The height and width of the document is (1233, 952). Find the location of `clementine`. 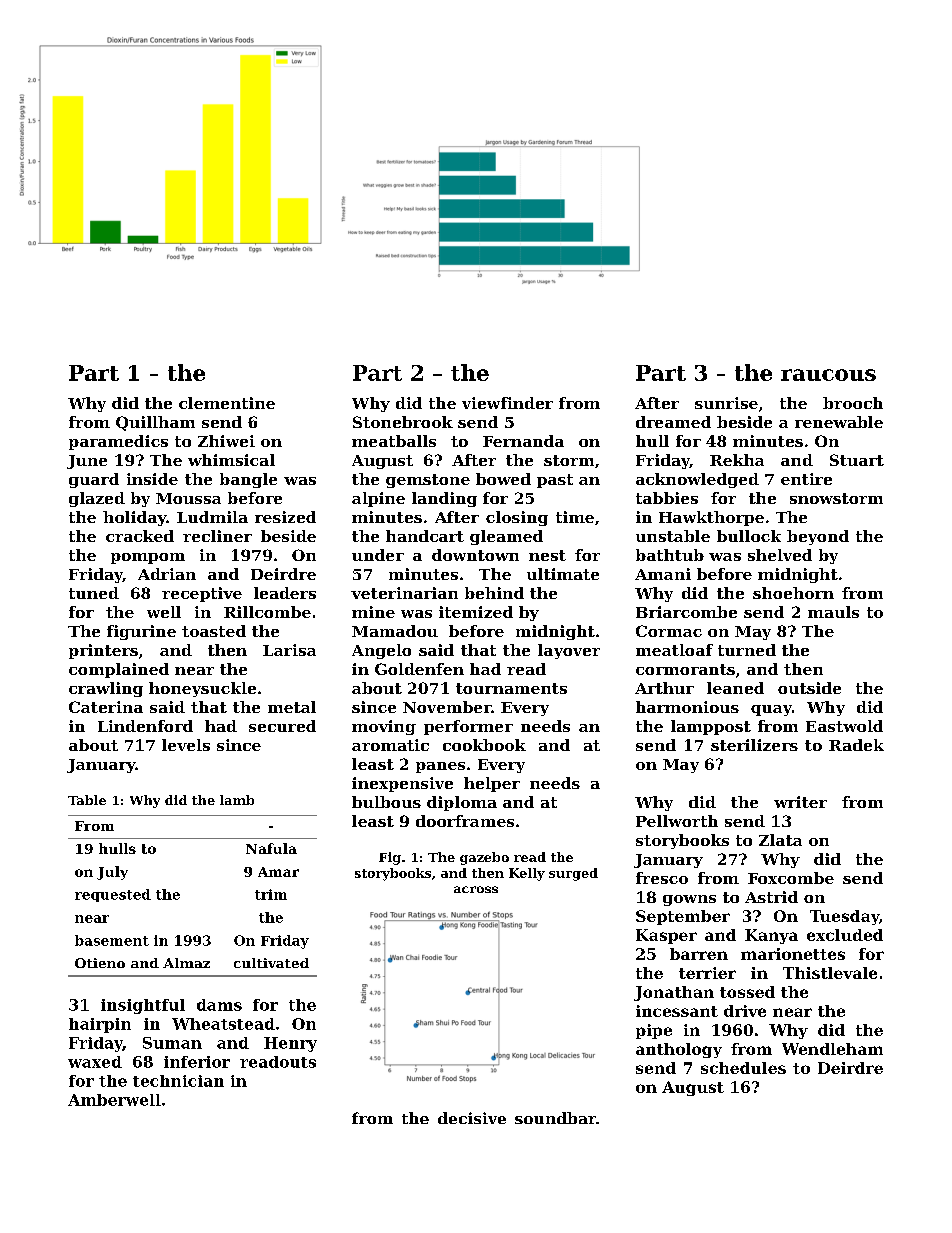

clementine is located at coordinates (227, 403).
